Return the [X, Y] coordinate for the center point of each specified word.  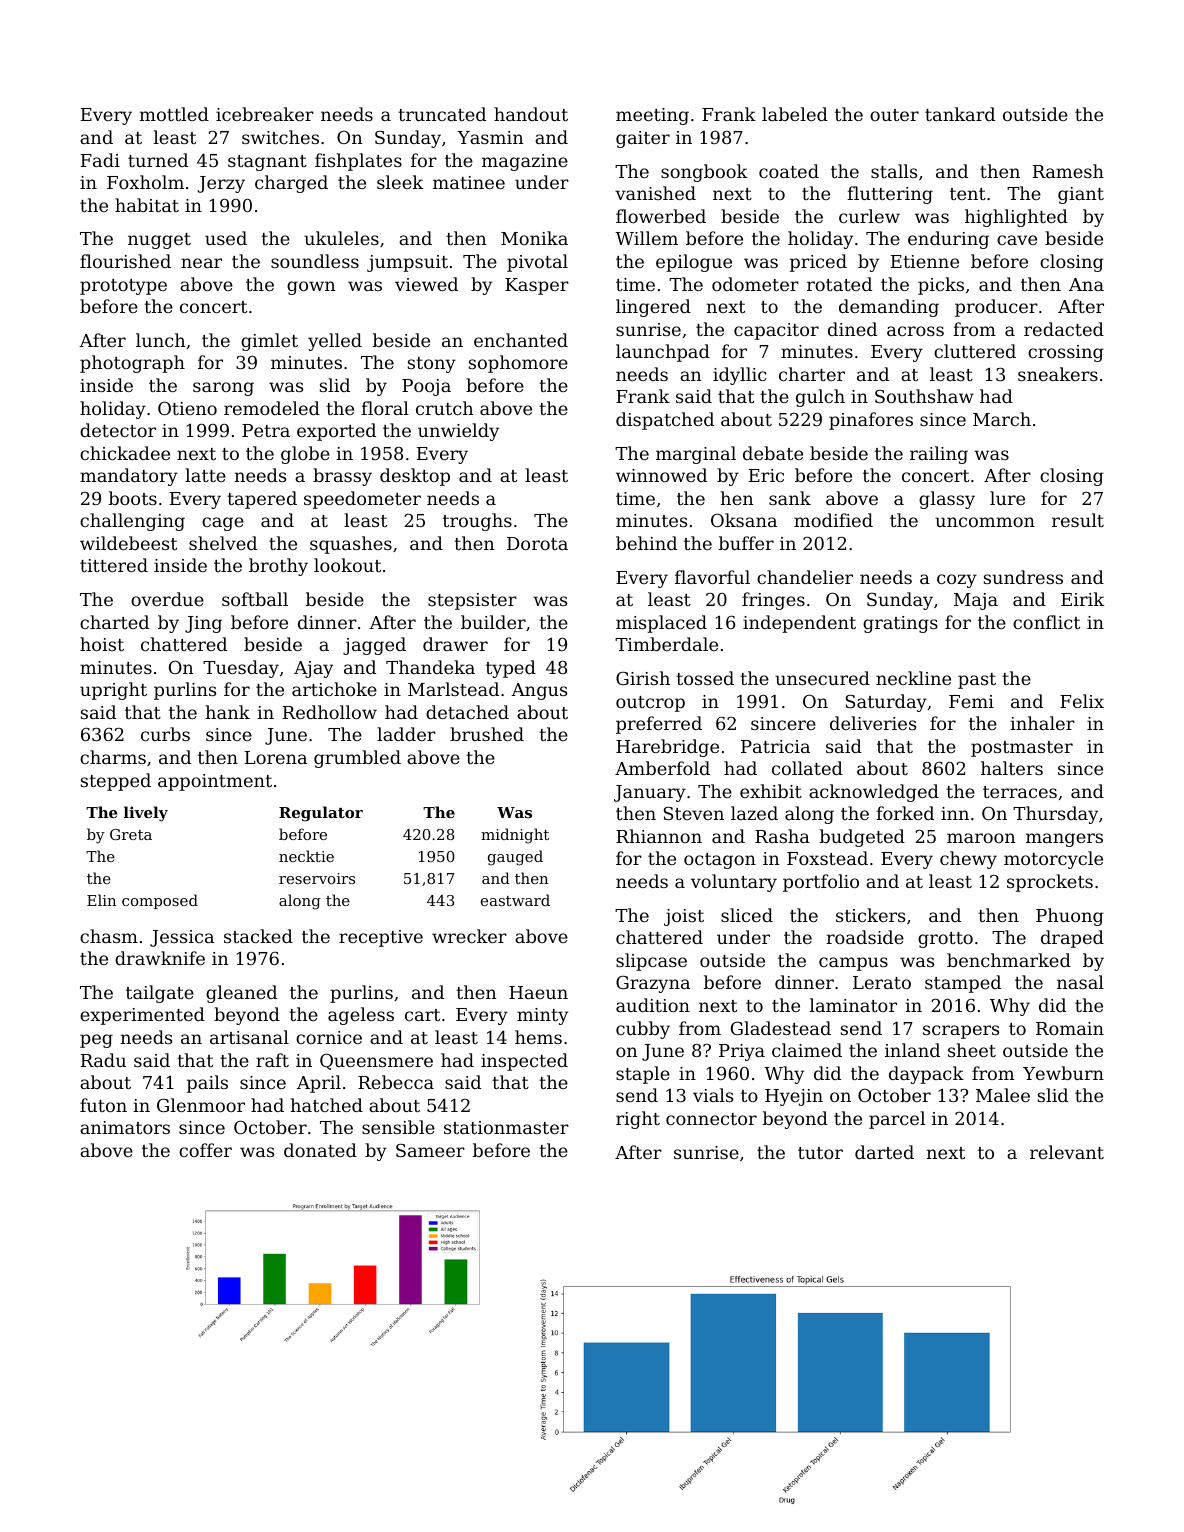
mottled [174, 114]
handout [531, 114]
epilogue [694, 263]
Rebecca [396, 1082]
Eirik [1082, 599]
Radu [103, 1060]
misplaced [661, 624]
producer [996, 308]
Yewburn [1063, 1073]
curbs [165, 734]
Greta [131, 834]
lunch [161, 340]
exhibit [771, 791]
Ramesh [1068, 171]
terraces [1020, 792]
